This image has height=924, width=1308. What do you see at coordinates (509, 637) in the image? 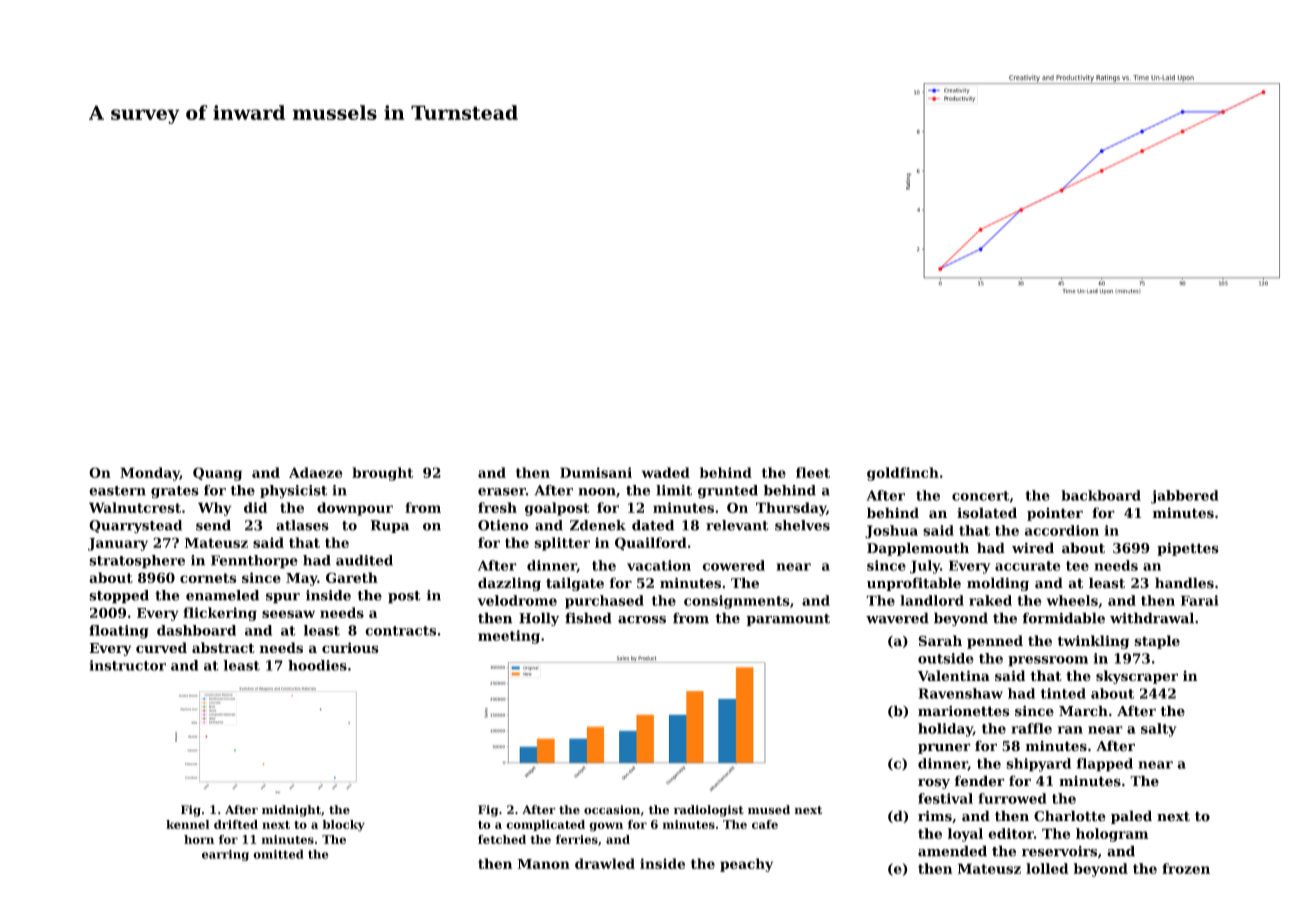
I see `meeting` at bounding box center [509, 637].
